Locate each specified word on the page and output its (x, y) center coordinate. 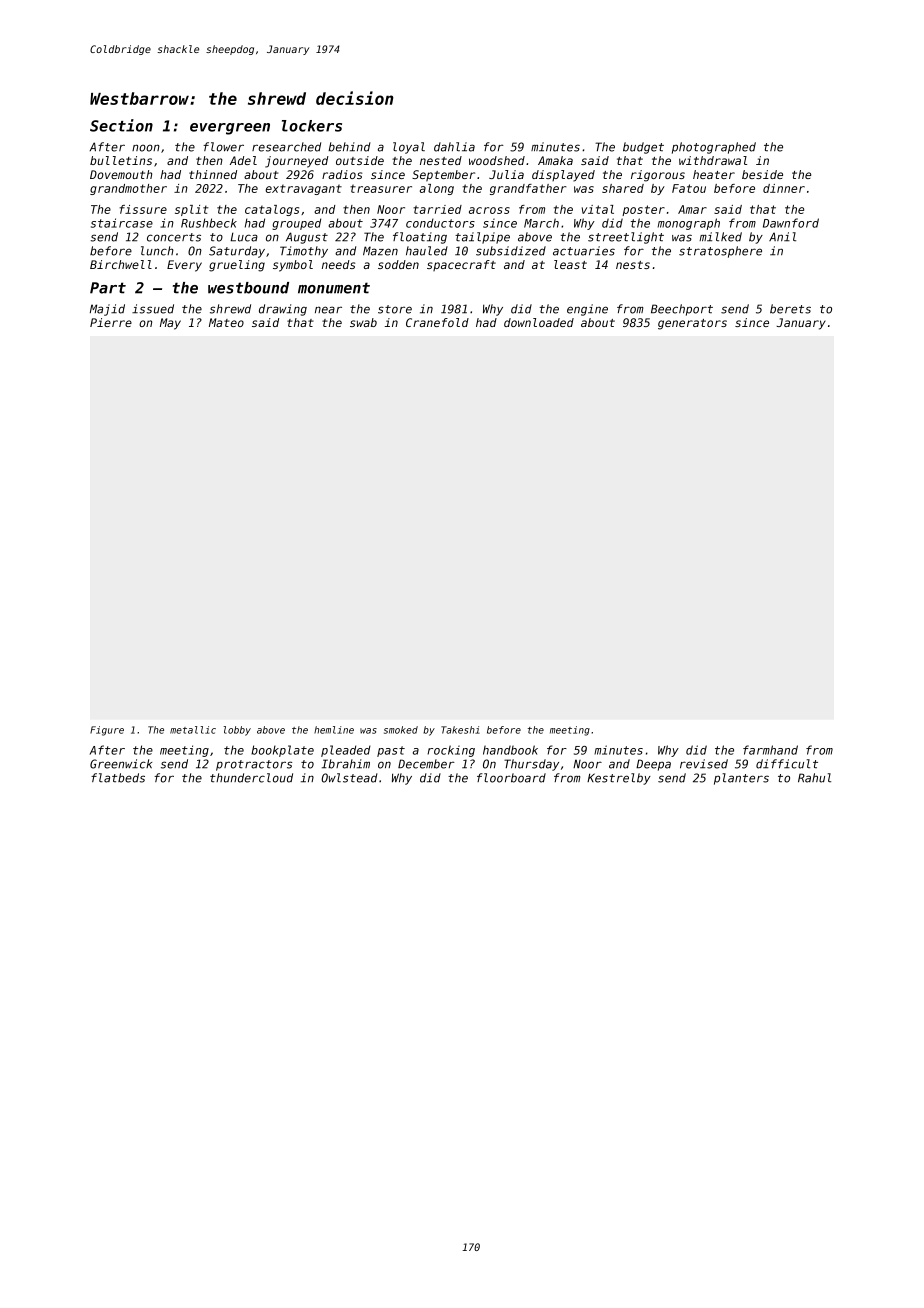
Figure (107, 731)
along (437, 189)
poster (643, 210)
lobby (237, 731)
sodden (398, 264)
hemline (334, 730)
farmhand (770, 750)
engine (587, 310)
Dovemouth (121, 174)
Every (184, 266)
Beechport (682, 310)
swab (363, 322)
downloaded (539, 322)
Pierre (111, 322)
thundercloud (251, 778)
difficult (787, 764)
